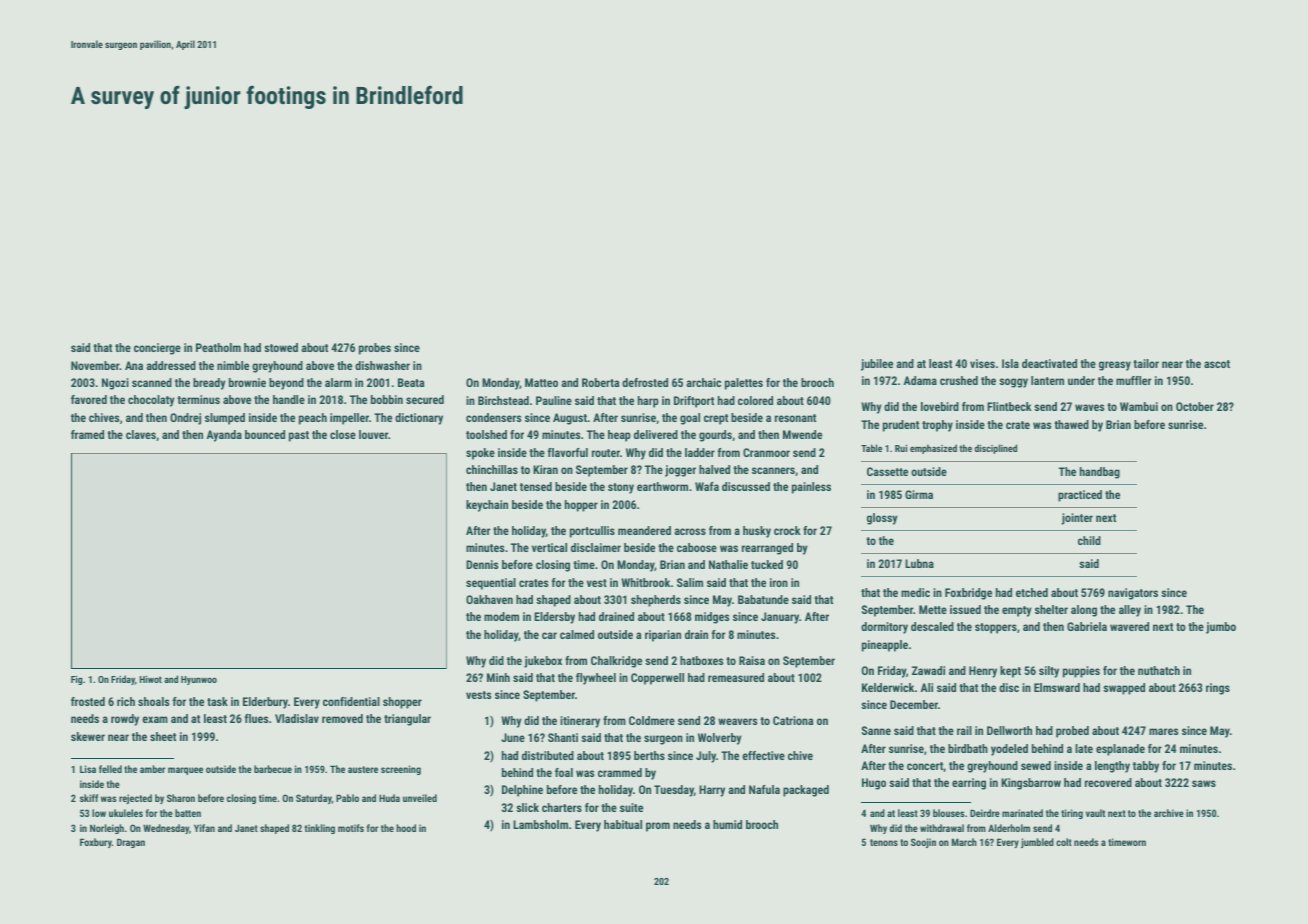  What do you see at coordinates (884, 842) in the screenshot?
I see `tenons` at bounding box center [884, 842].
